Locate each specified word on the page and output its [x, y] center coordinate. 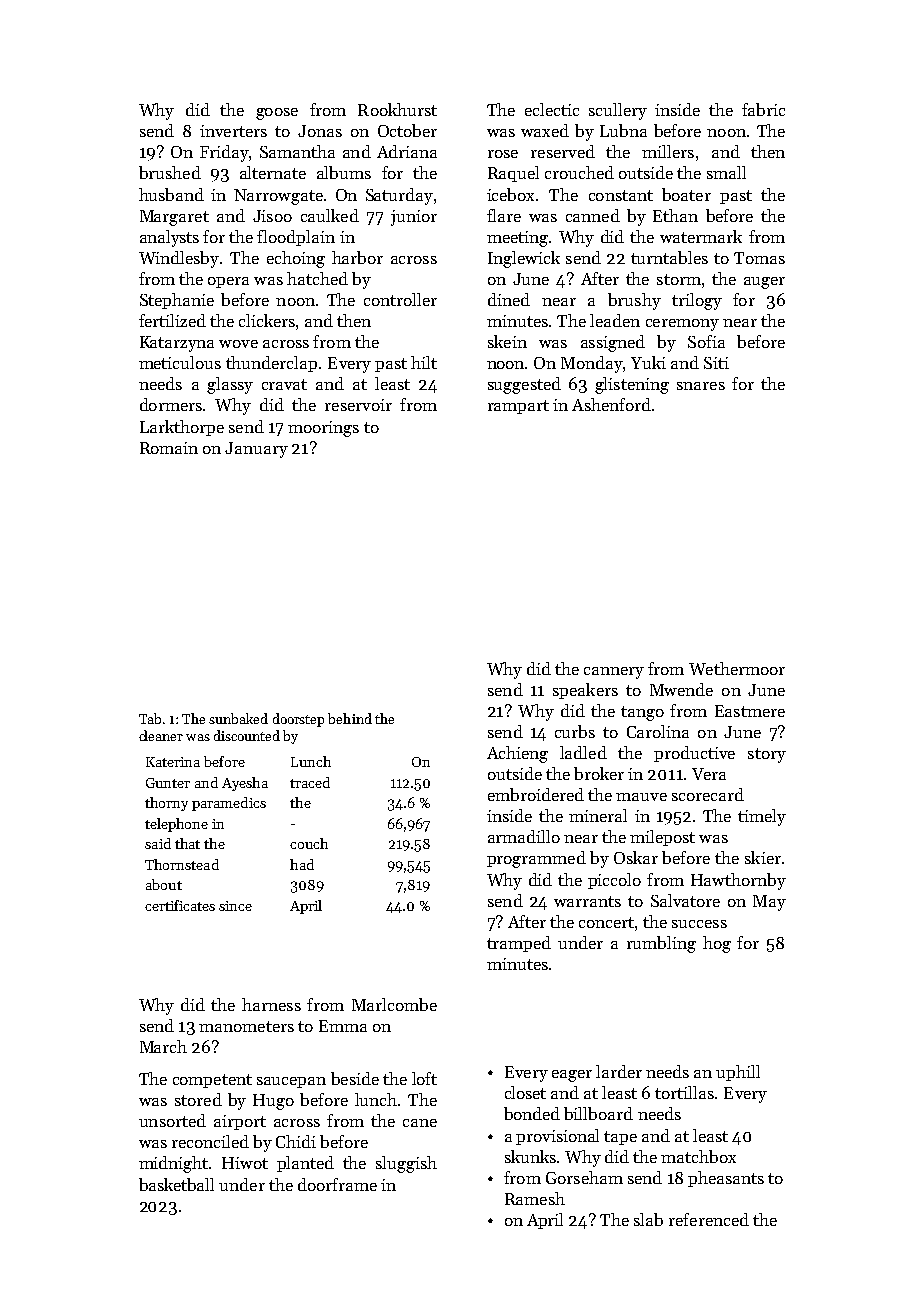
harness [271, 1004]
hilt [424, 362]
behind [350, 718]
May [769, 903]
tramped [519, 944]
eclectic [552, 109]
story [767, 755]
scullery [618, 111]
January [256, 450]
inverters [233, 131]
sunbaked [238, 718]
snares [701, 386]
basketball [176, 1184]
